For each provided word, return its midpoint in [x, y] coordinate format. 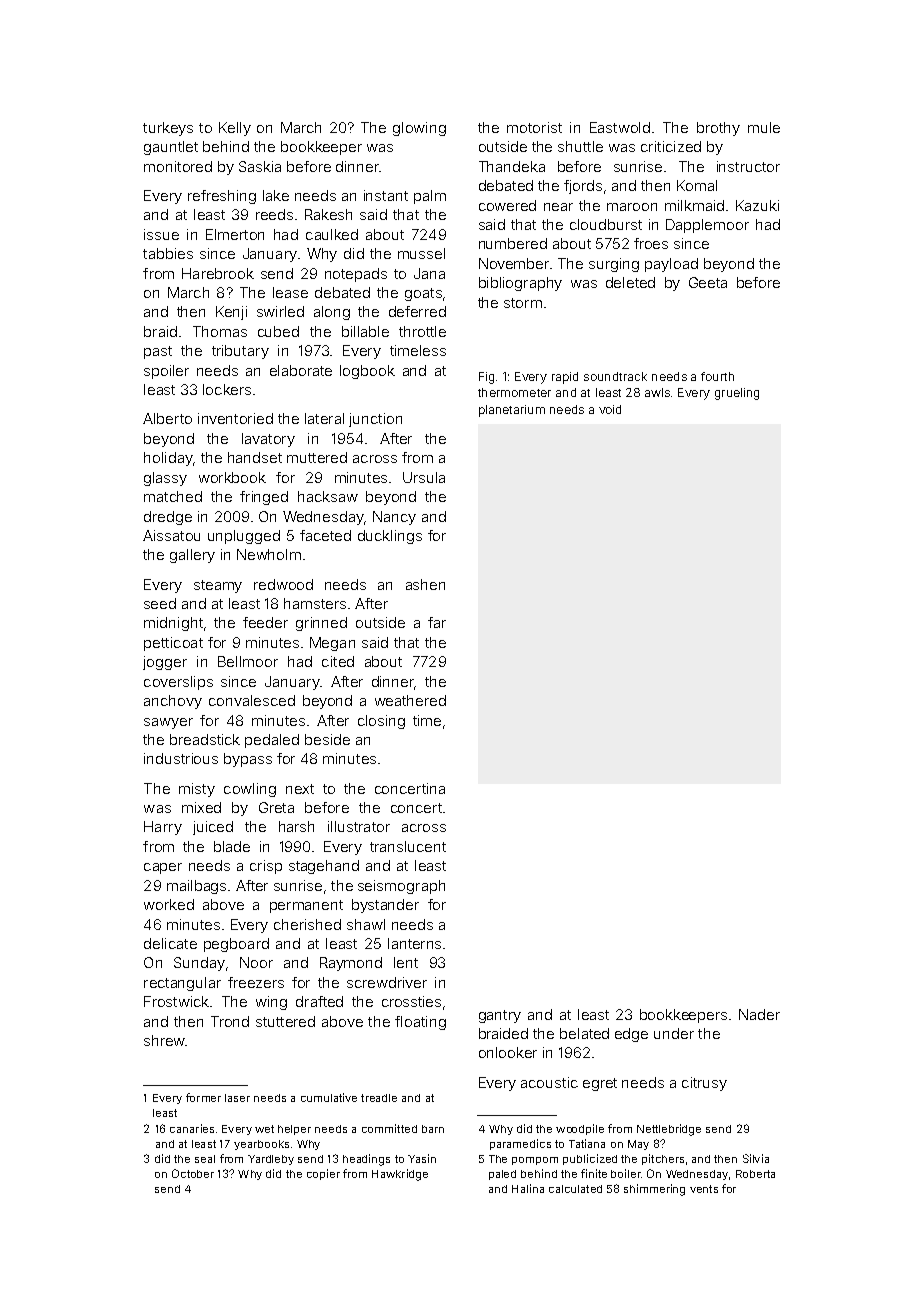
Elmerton [235, 234]
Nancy [394, 518]
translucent [408, 846]
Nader [759, 1014]
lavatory [268, 440]
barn [433, 1129]
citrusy [704, 1084]
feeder [265, 622]
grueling [737, 394]
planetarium [512, 411]
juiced [213, 828]
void [610, 409]
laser [237, 1098]
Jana [429, 273]
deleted [630, 282]
